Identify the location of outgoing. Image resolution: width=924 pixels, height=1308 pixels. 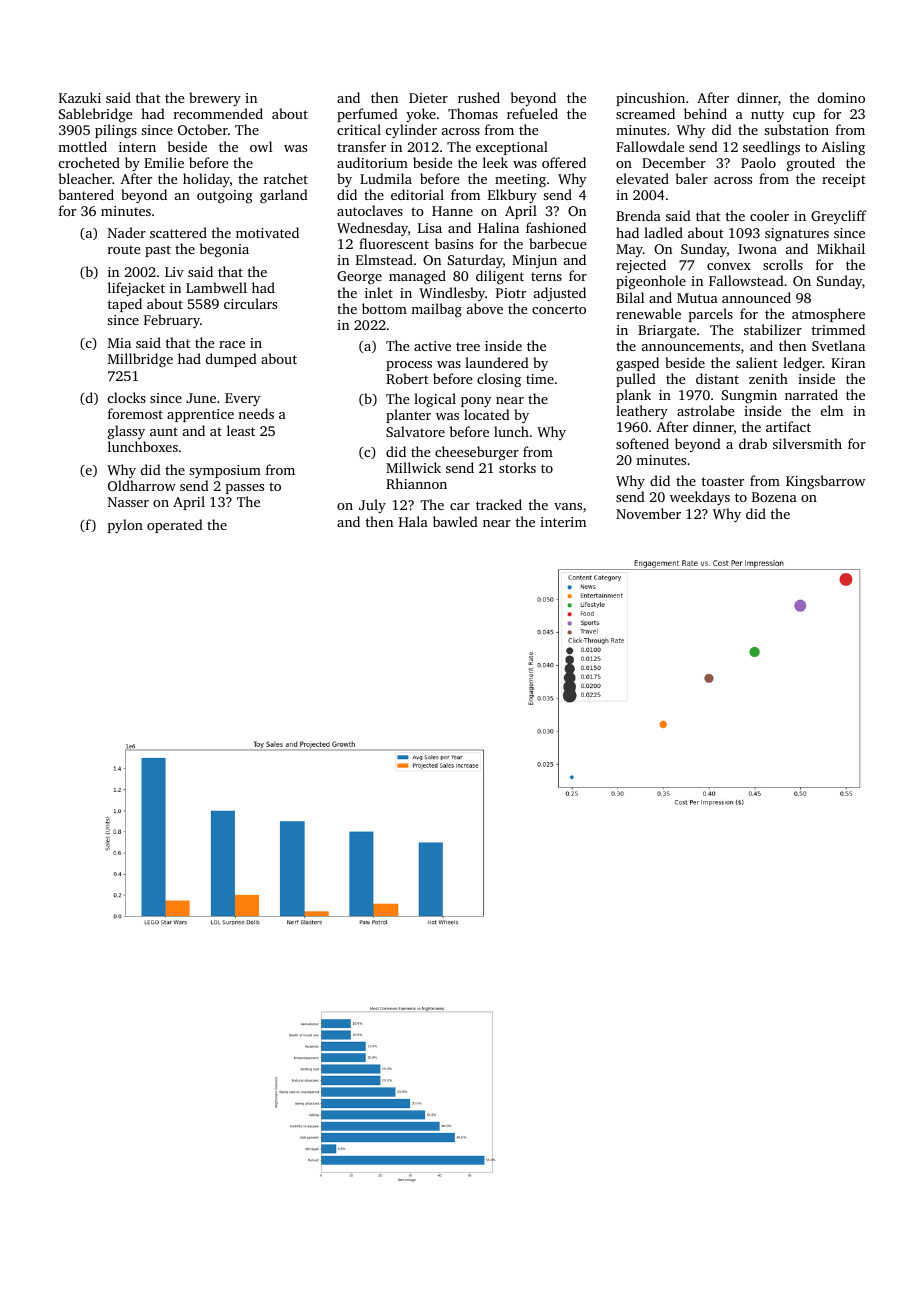
(225, 197).
